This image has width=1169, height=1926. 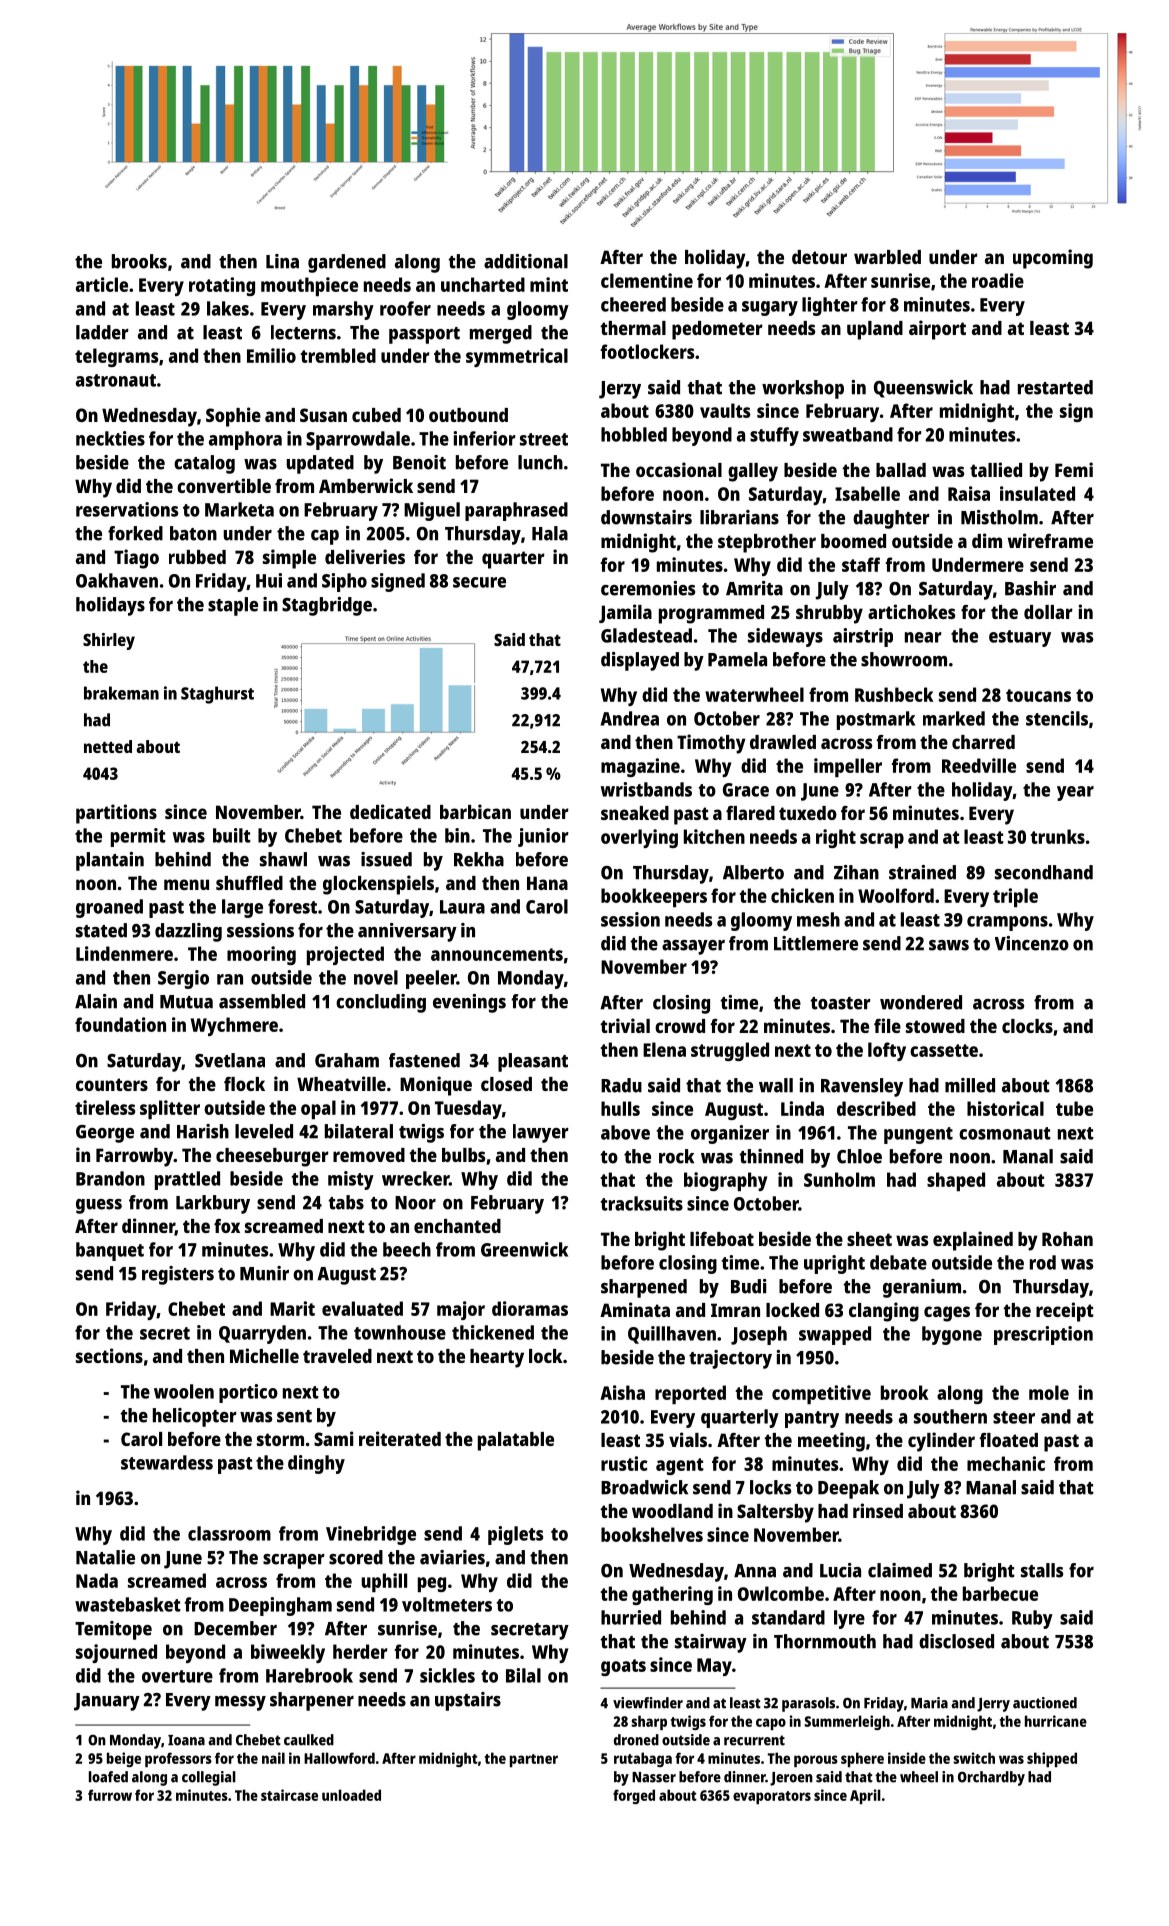 I want to click on article, so click(x=102, y=284).
